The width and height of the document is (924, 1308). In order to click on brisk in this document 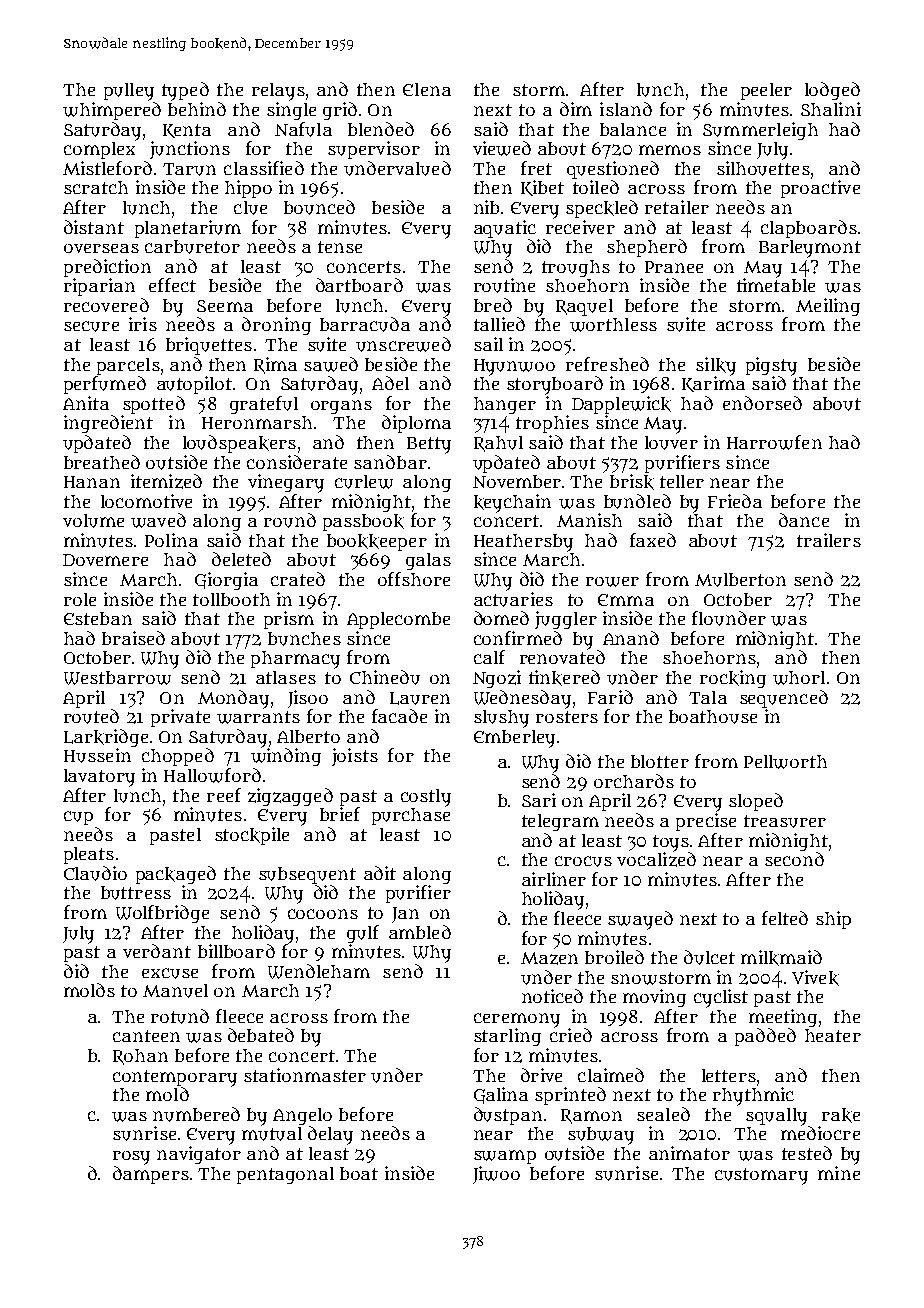, I will do `click(632, 482)`.
